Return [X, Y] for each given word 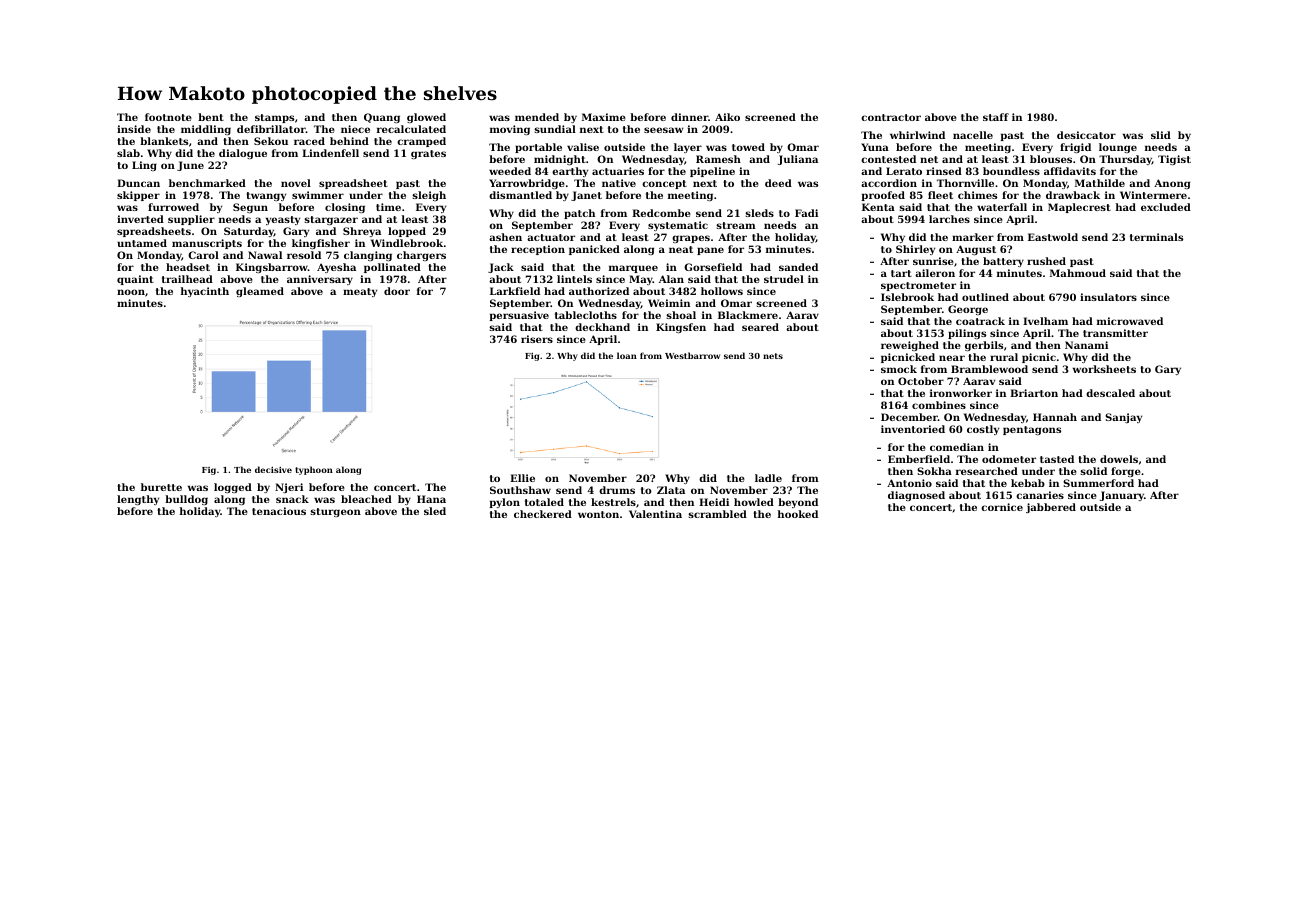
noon [131, 292]
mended [537, 117]
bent [211, 117]
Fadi [806, 213]
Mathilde [1100, 183]
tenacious [279, 511]
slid [1161, 135]
